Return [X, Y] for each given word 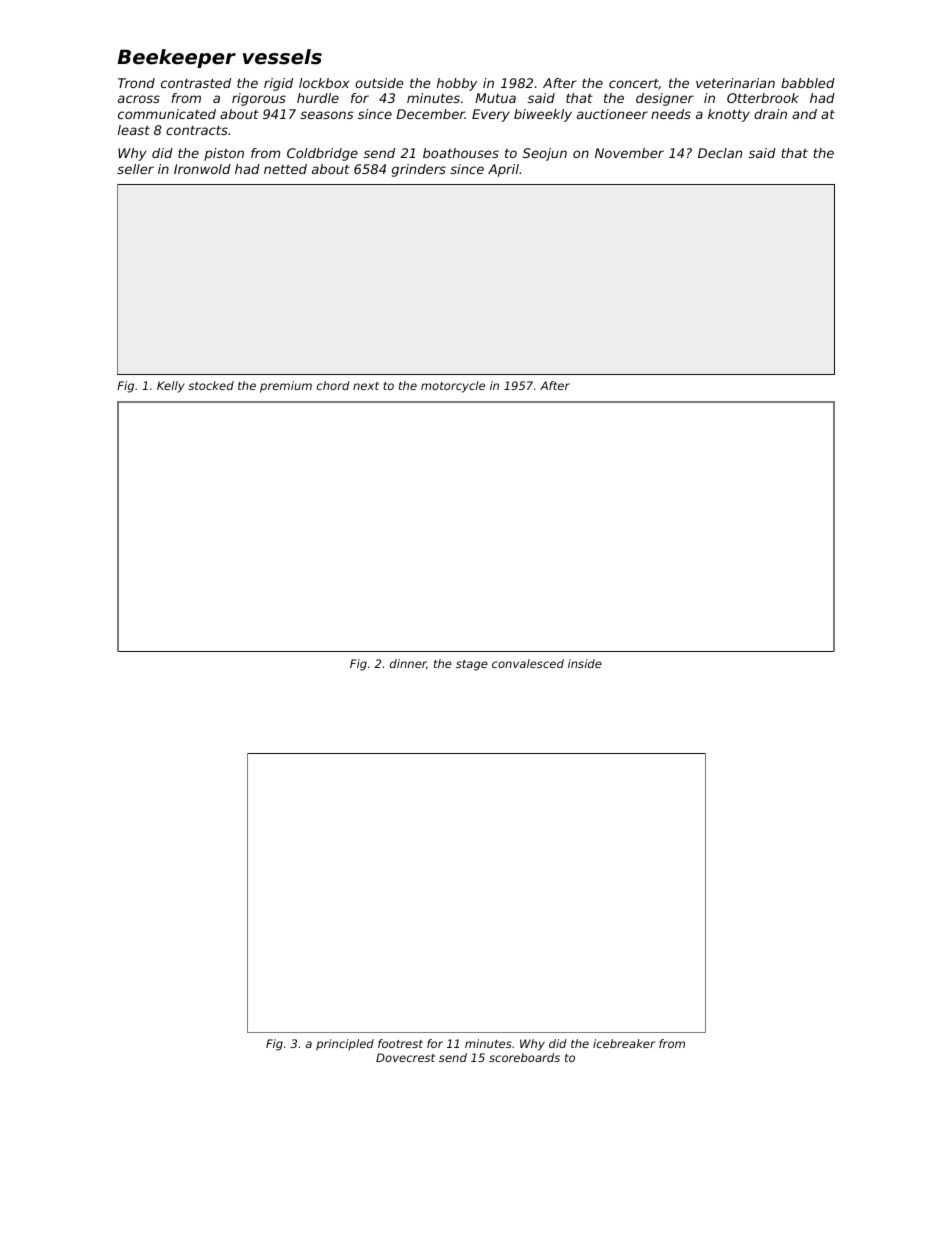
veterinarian [735, 83]
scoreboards [524, 1057]
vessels [282, 57]
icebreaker [624, 1043]
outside [379, 83]
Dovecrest [405, 1057]
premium [286, 387]
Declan [720, 153]
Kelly [171, 387]
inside [585, 663]
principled [345, 1045]
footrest [400, 1043]
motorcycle [453, 387]
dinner [408, 663]
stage [472, 665]
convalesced [528, 663]
